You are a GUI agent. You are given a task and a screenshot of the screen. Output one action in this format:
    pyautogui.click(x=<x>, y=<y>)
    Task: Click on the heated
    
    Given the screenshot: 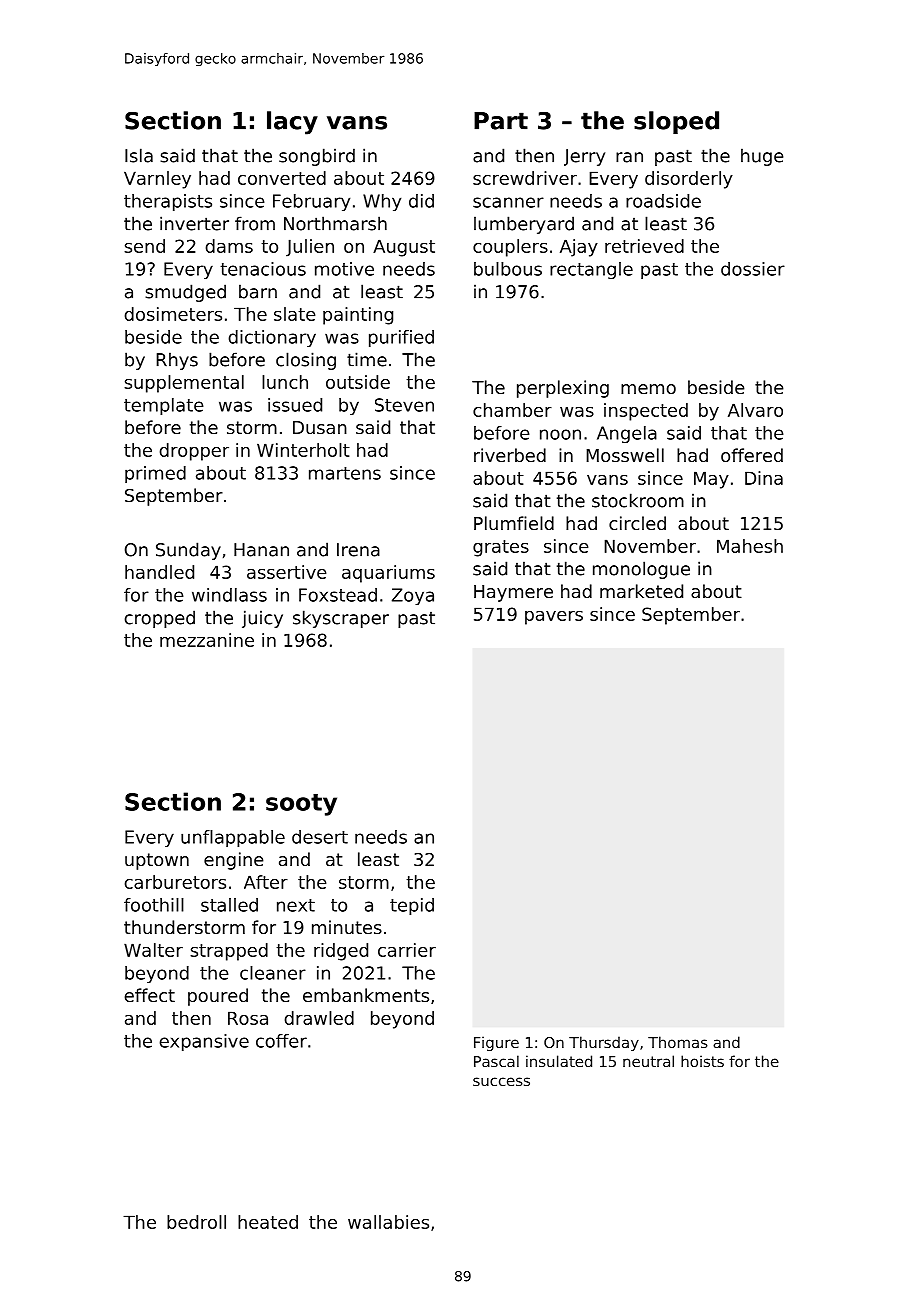 What is the action you would take?
    pyautogui.click(x=268, y=1222)
